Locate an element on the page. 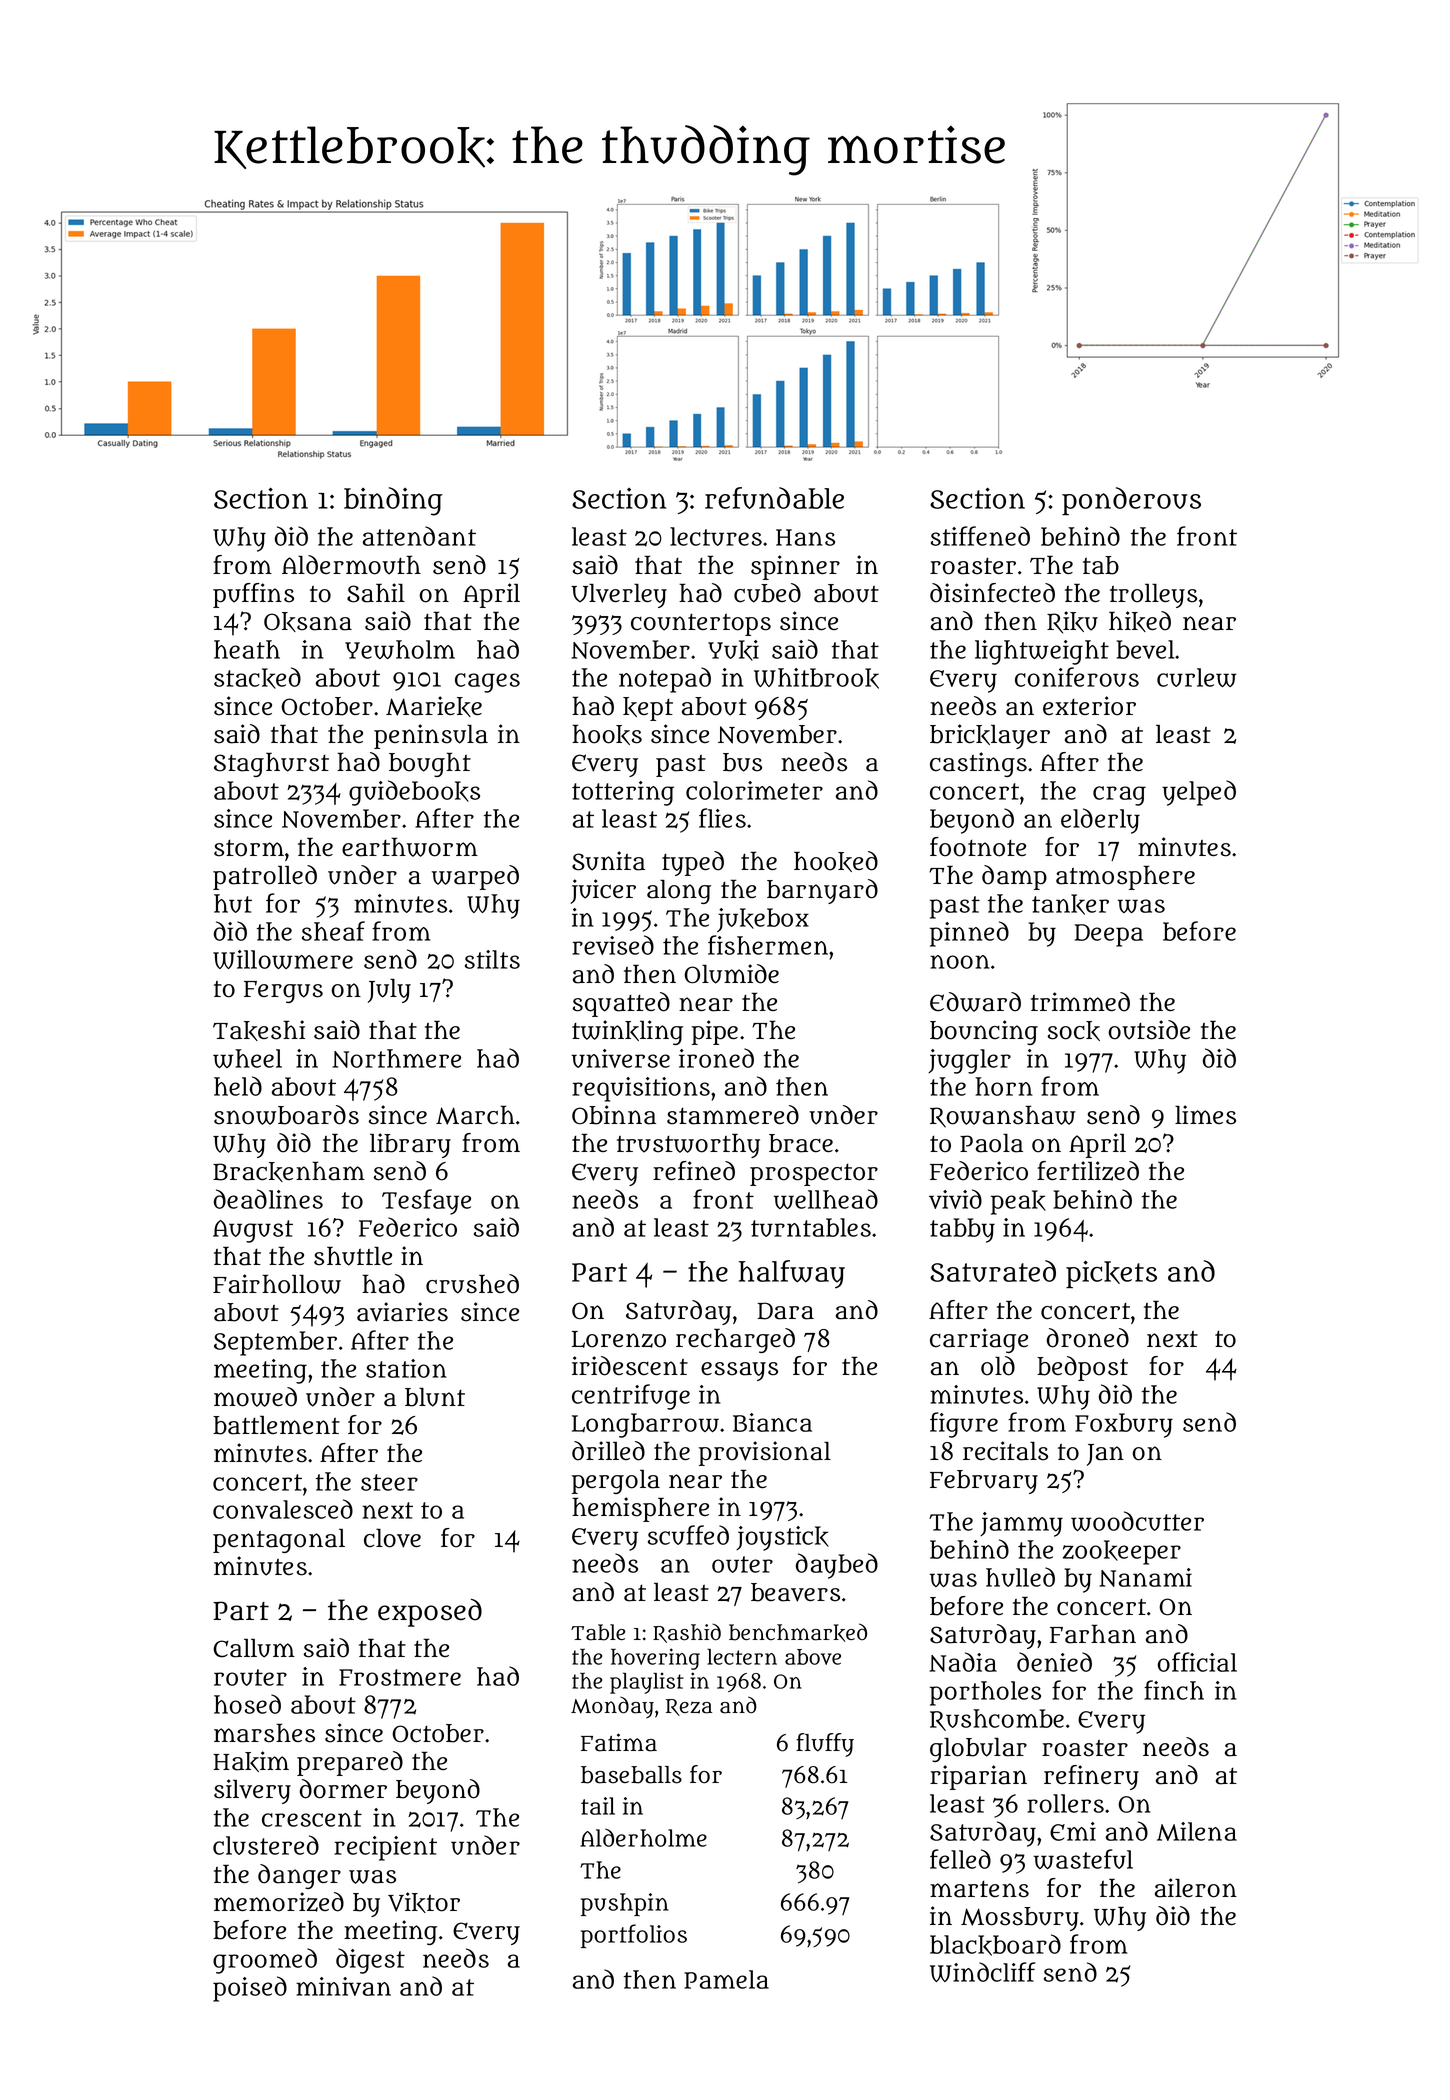 The width and height of the image is (1450, 2100). crag is located at coordinates (1119, 796).
